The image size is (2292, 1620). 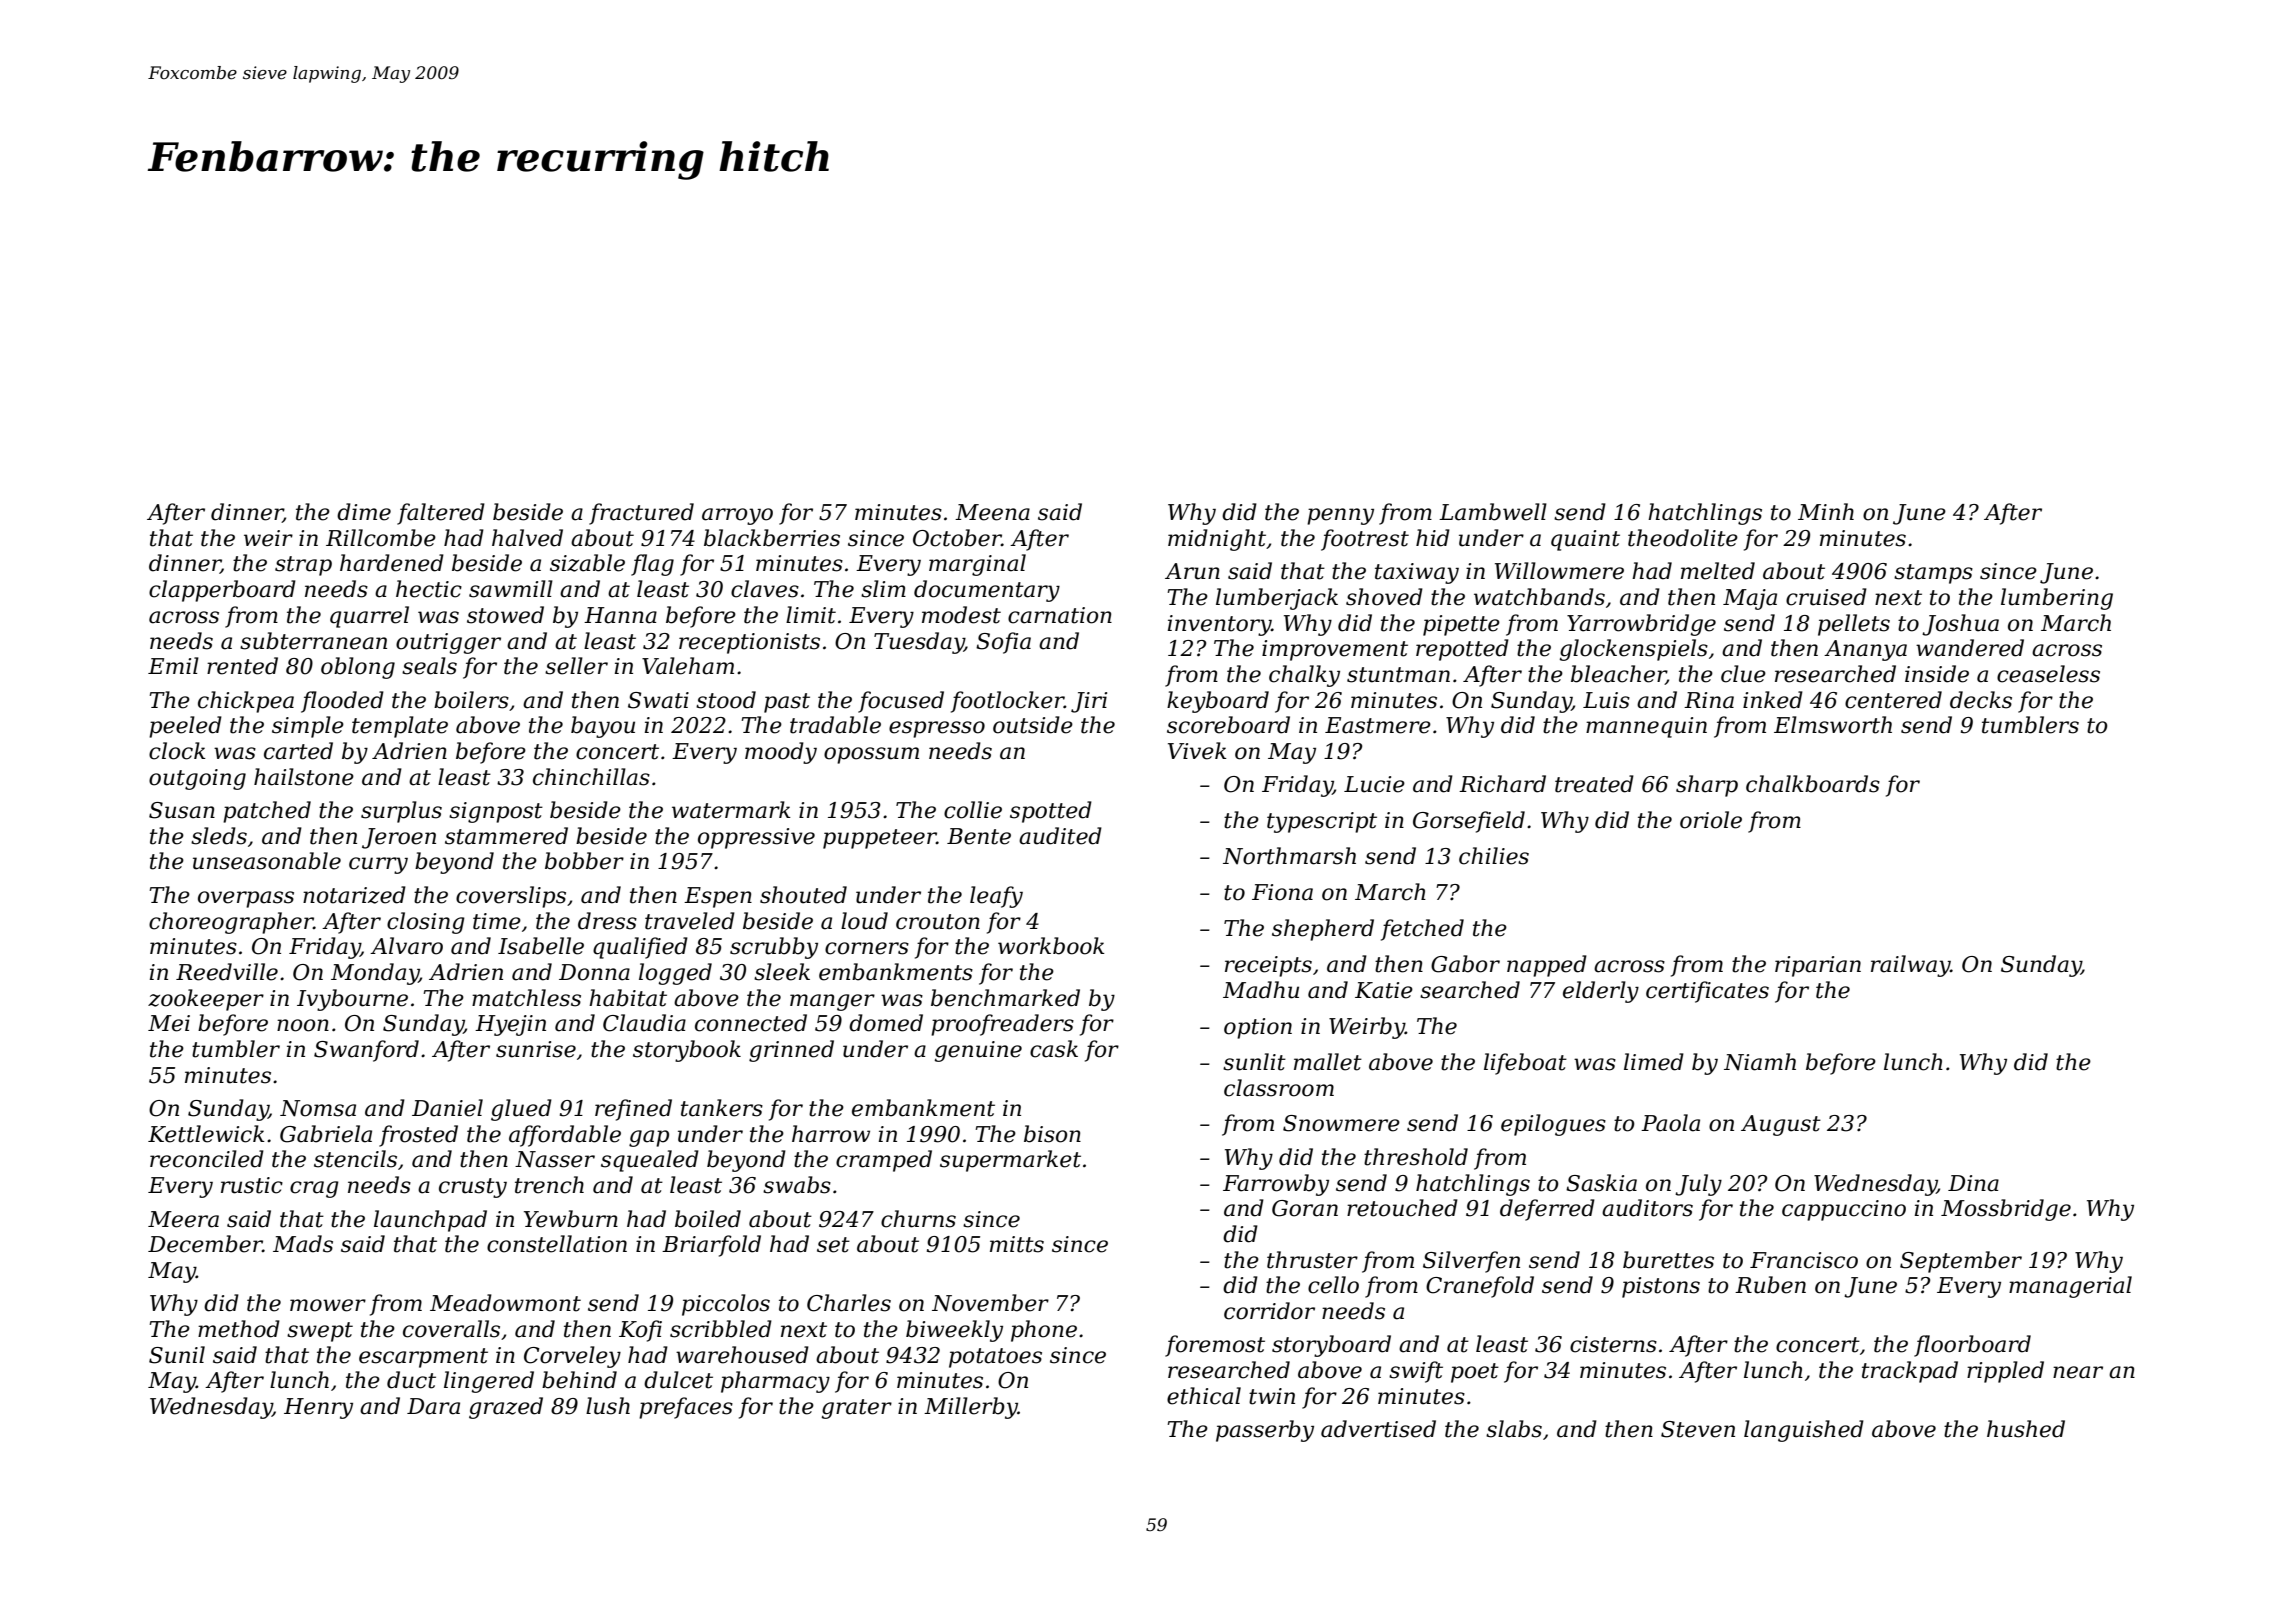 I want to click on chinchillas, so click(x=591, y=777).
